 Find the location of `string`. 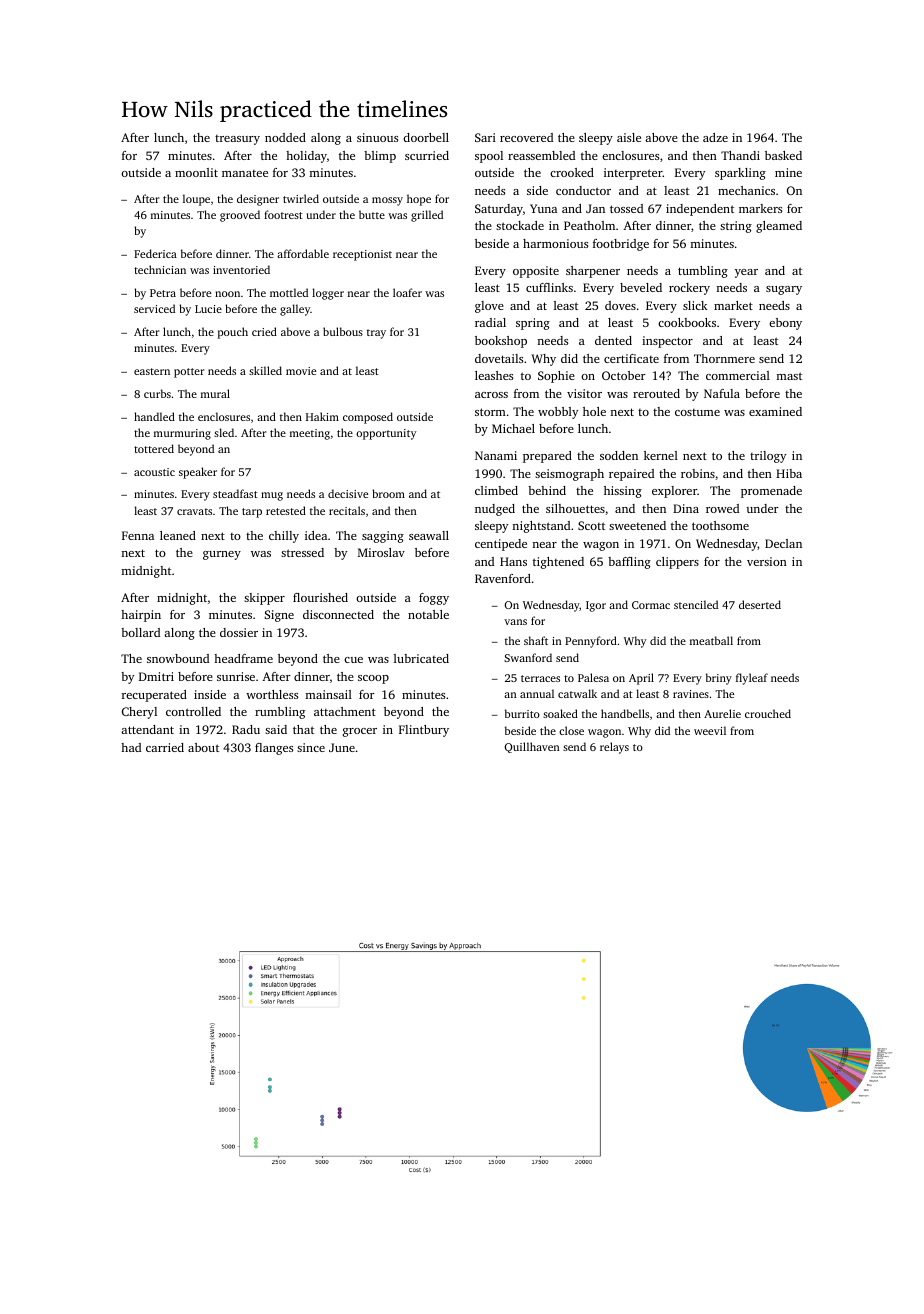

string is located at coordinates (736, 227).
